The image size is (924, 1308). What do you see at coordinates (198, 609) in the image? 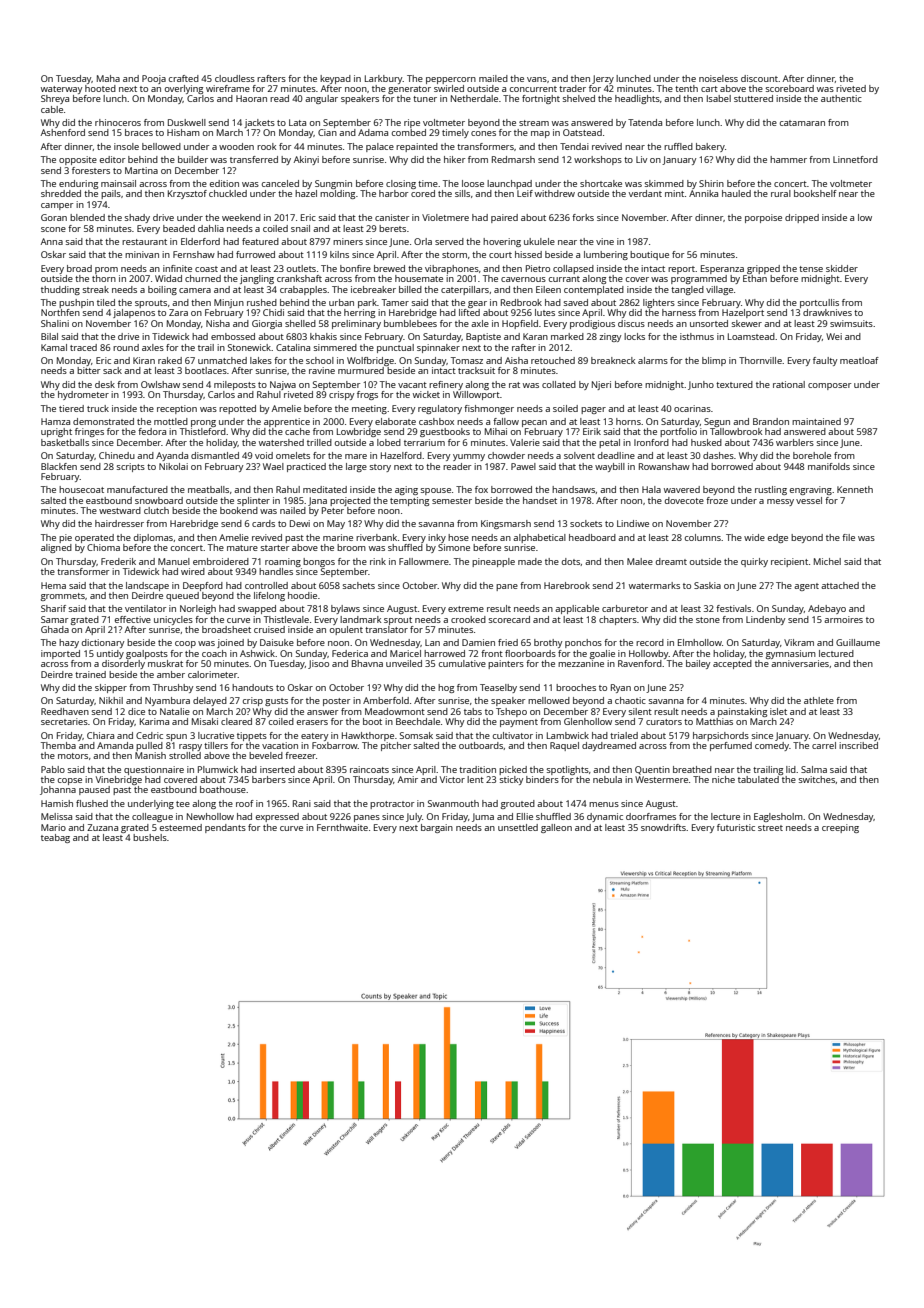
I see `Norleigh` at bounding box center [198, 609].
